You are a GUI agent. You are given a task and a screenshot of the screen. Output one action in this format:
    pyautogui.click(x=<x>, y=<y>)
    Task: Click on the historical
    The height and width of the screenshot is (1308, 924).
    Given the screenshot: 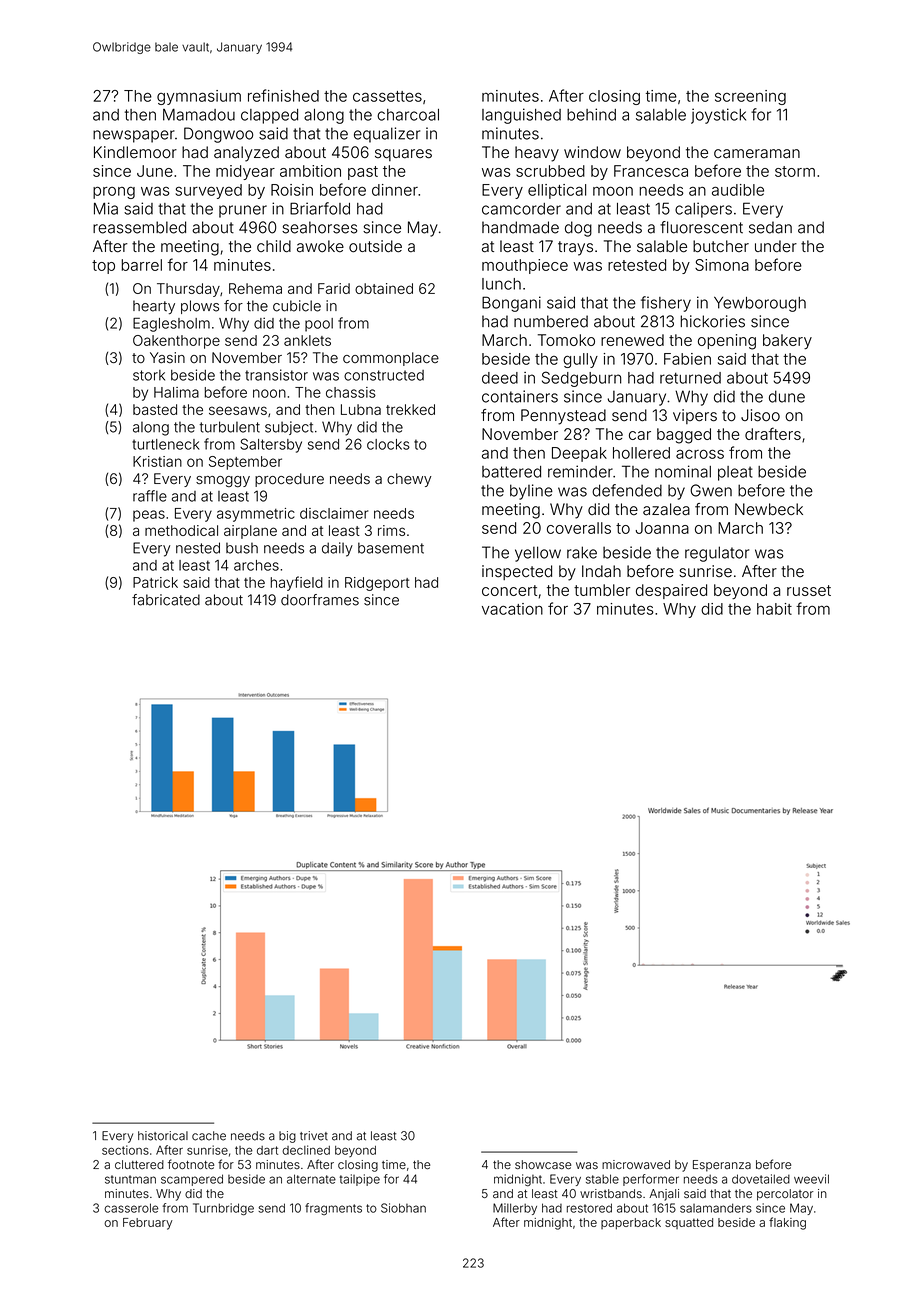 What is the action you would take?
    pyautogui.click(x=163, y=1136)
